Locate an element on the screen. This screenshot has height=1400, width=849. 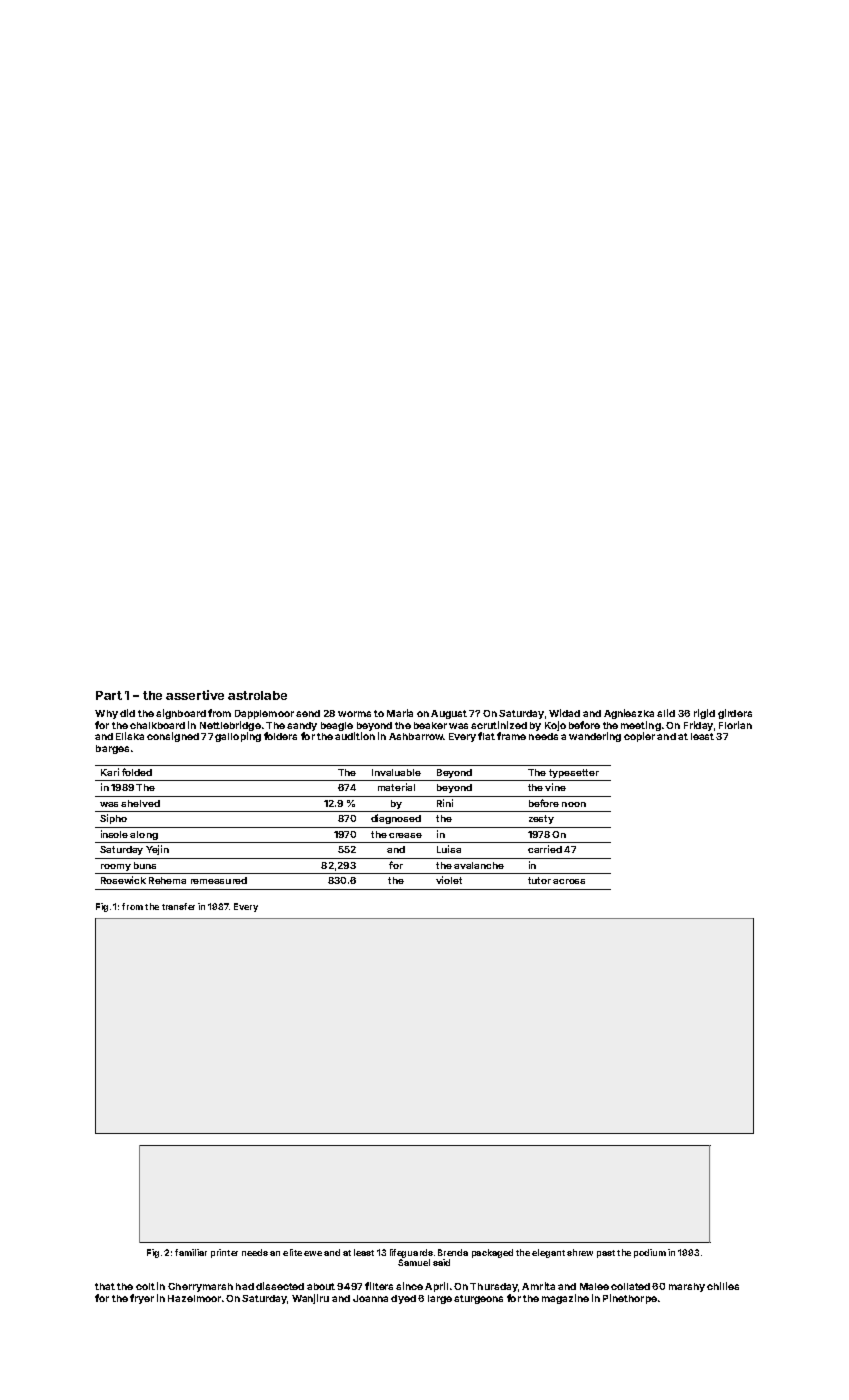
familiar is located at coordinates (191, 1252).
